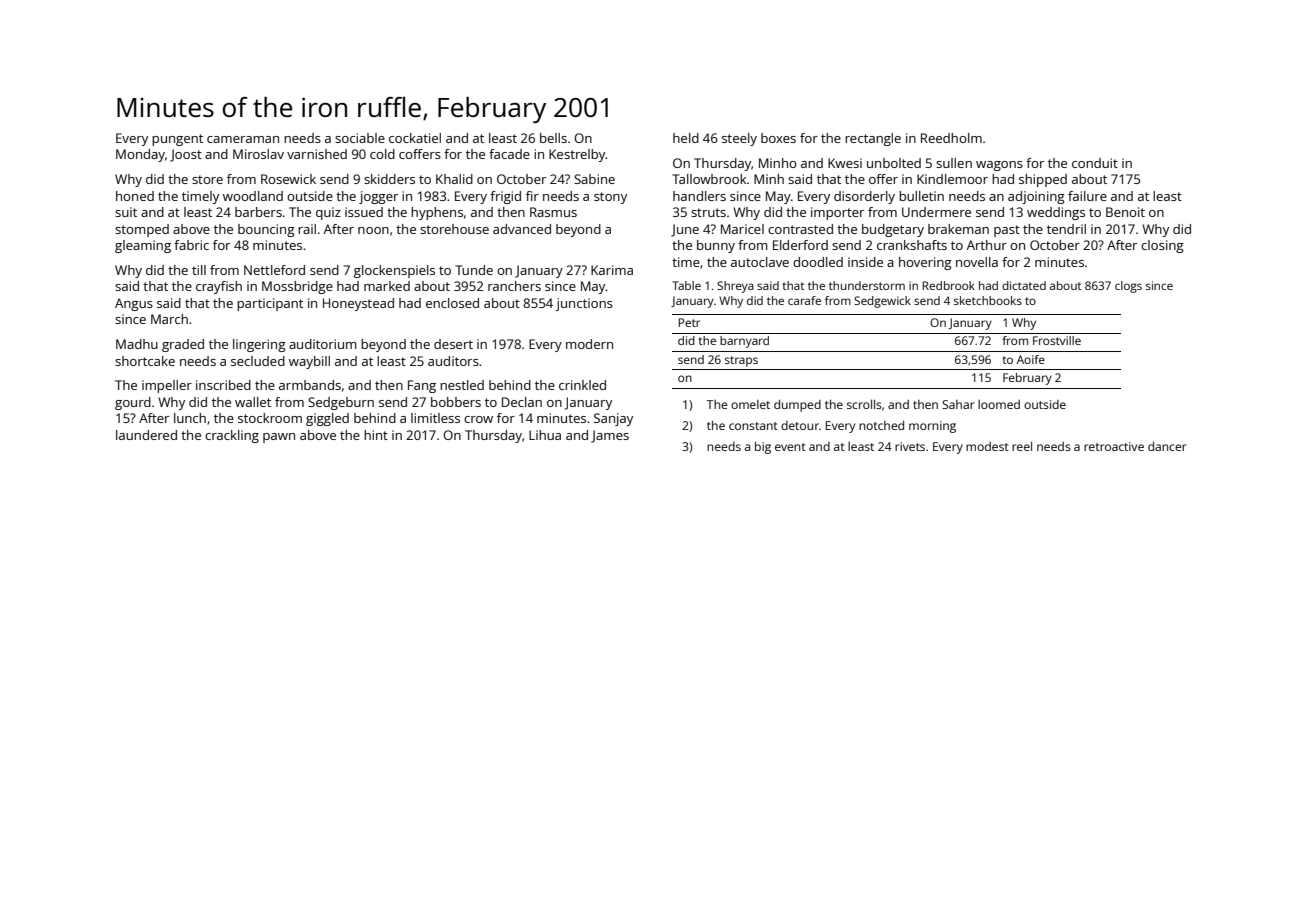 Image resolution: width=1308 pixels, height=924 pixels. Describe the element at coordinates (977, 262) in the screenshot. I see `novella` at that location.
